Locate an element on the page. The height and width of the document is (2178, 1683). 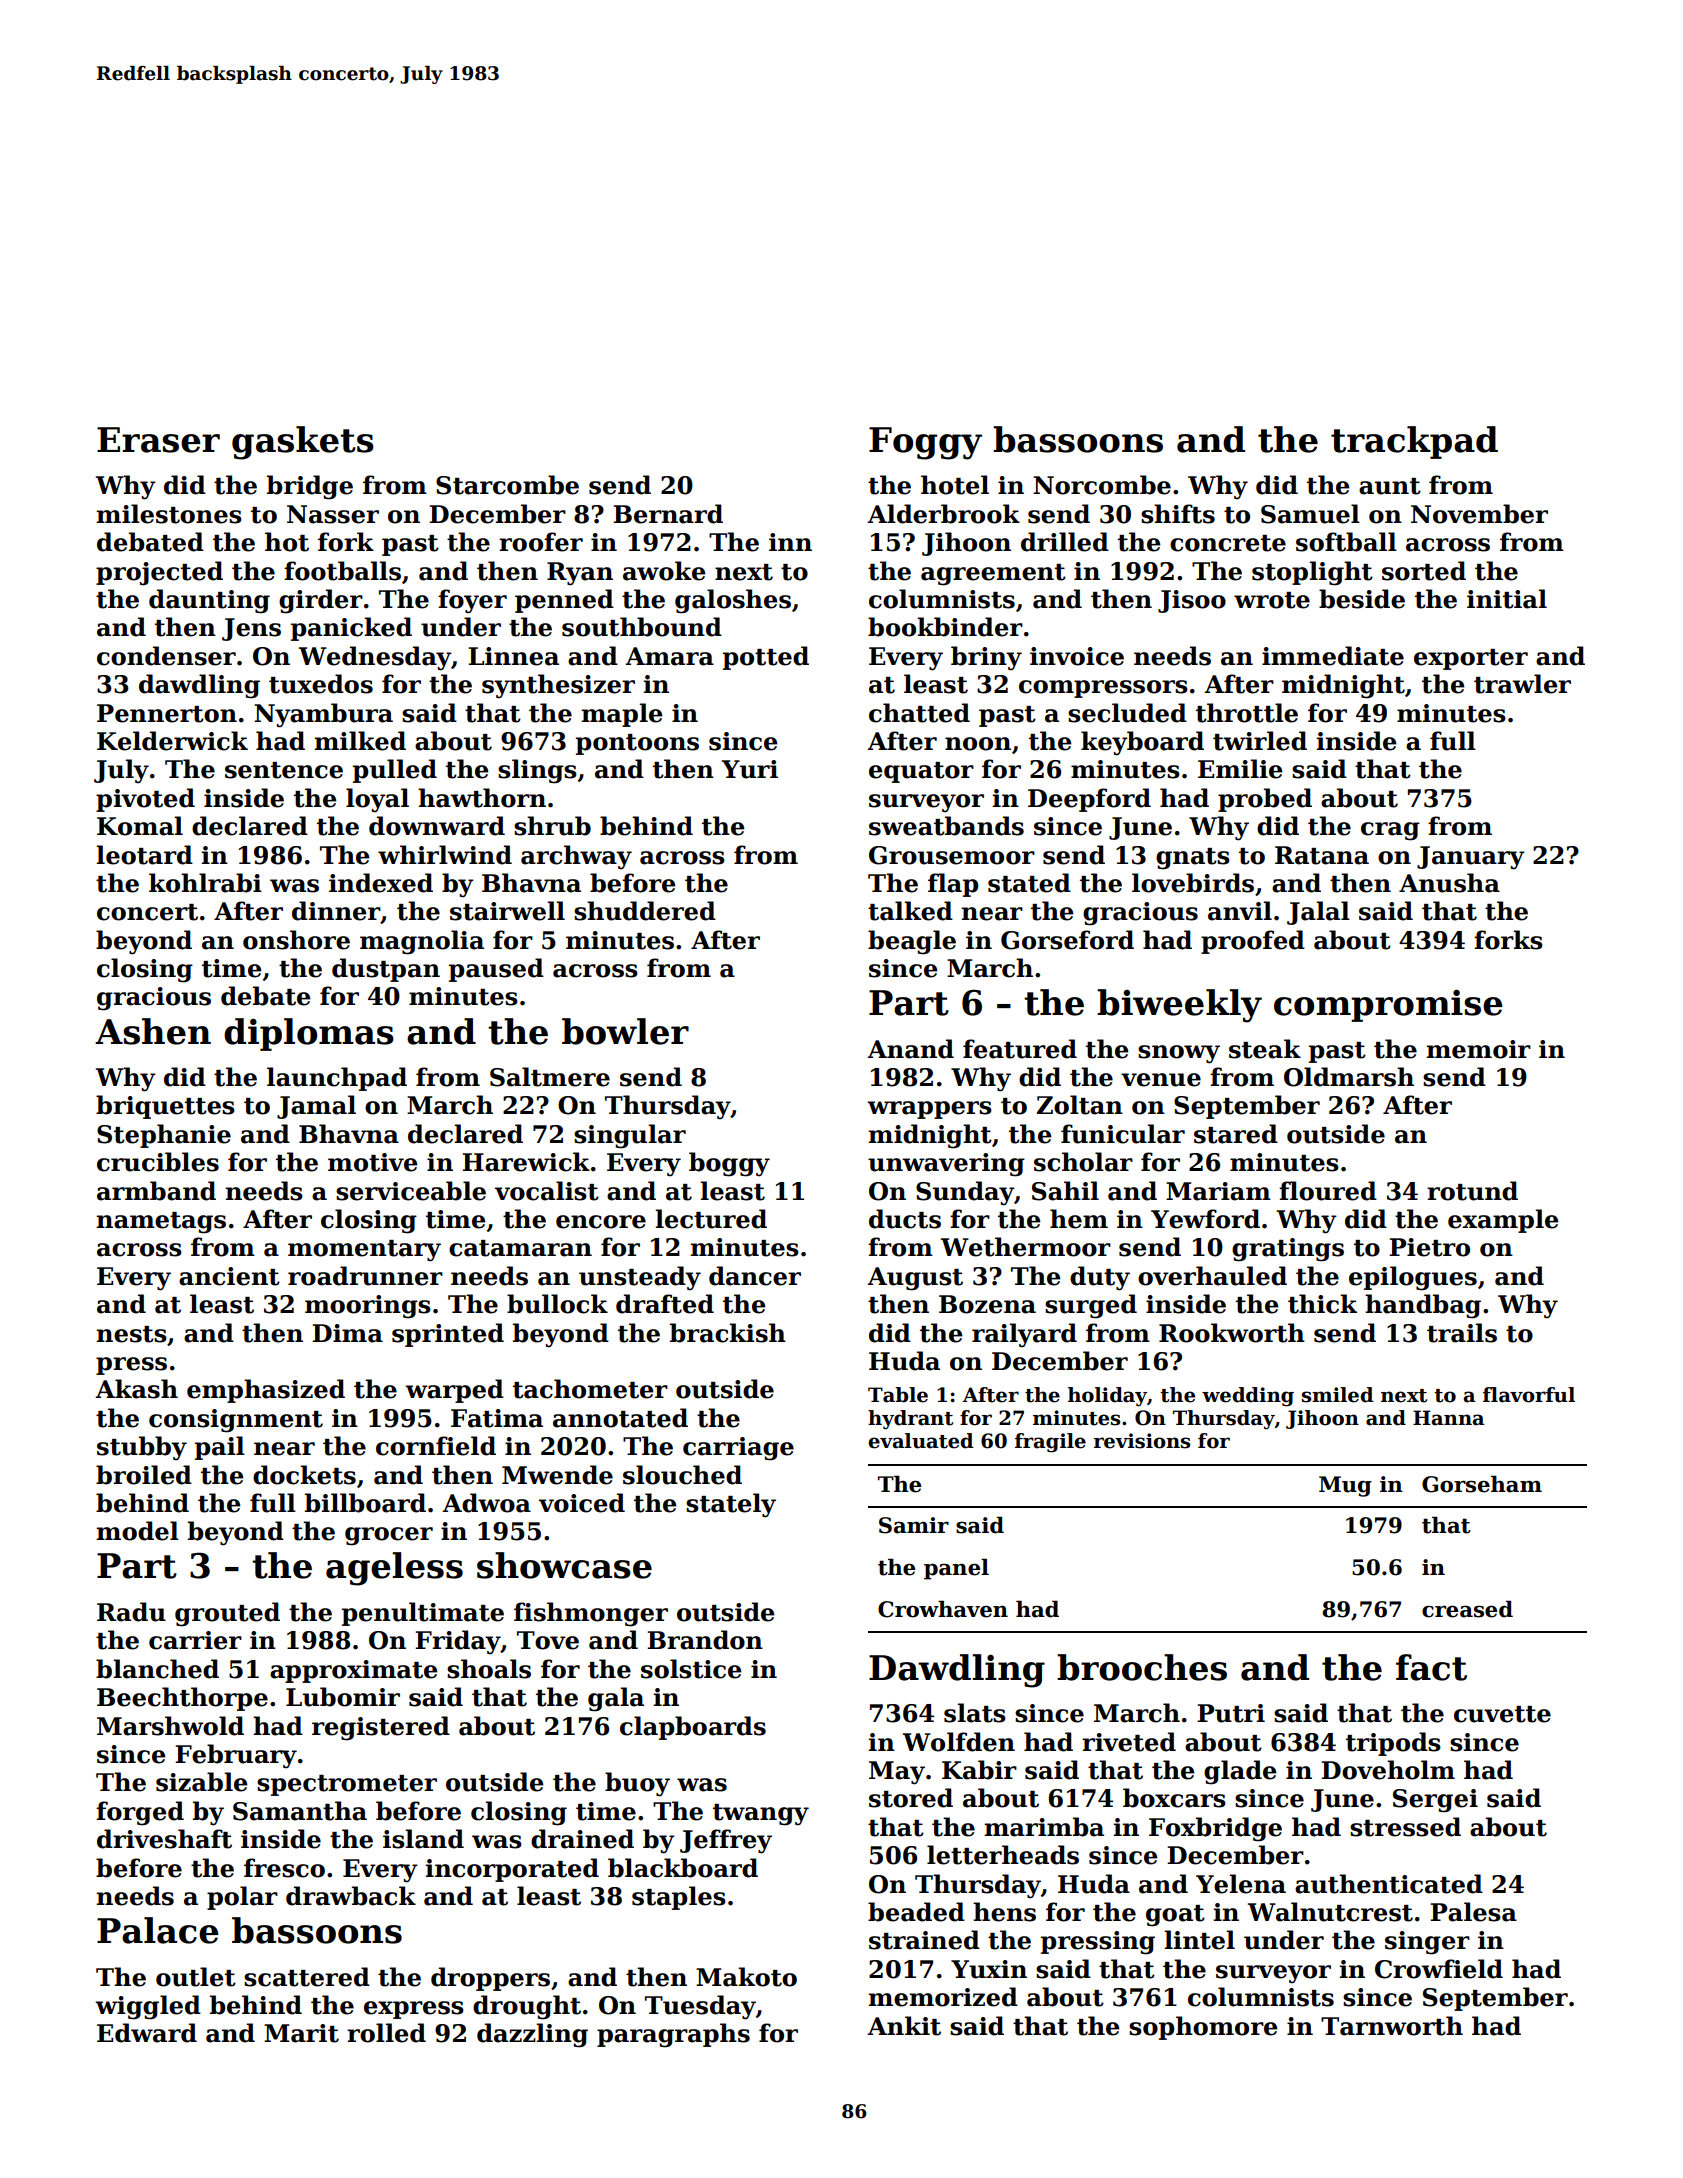
exporter is located at coordinates (1471, 659).
